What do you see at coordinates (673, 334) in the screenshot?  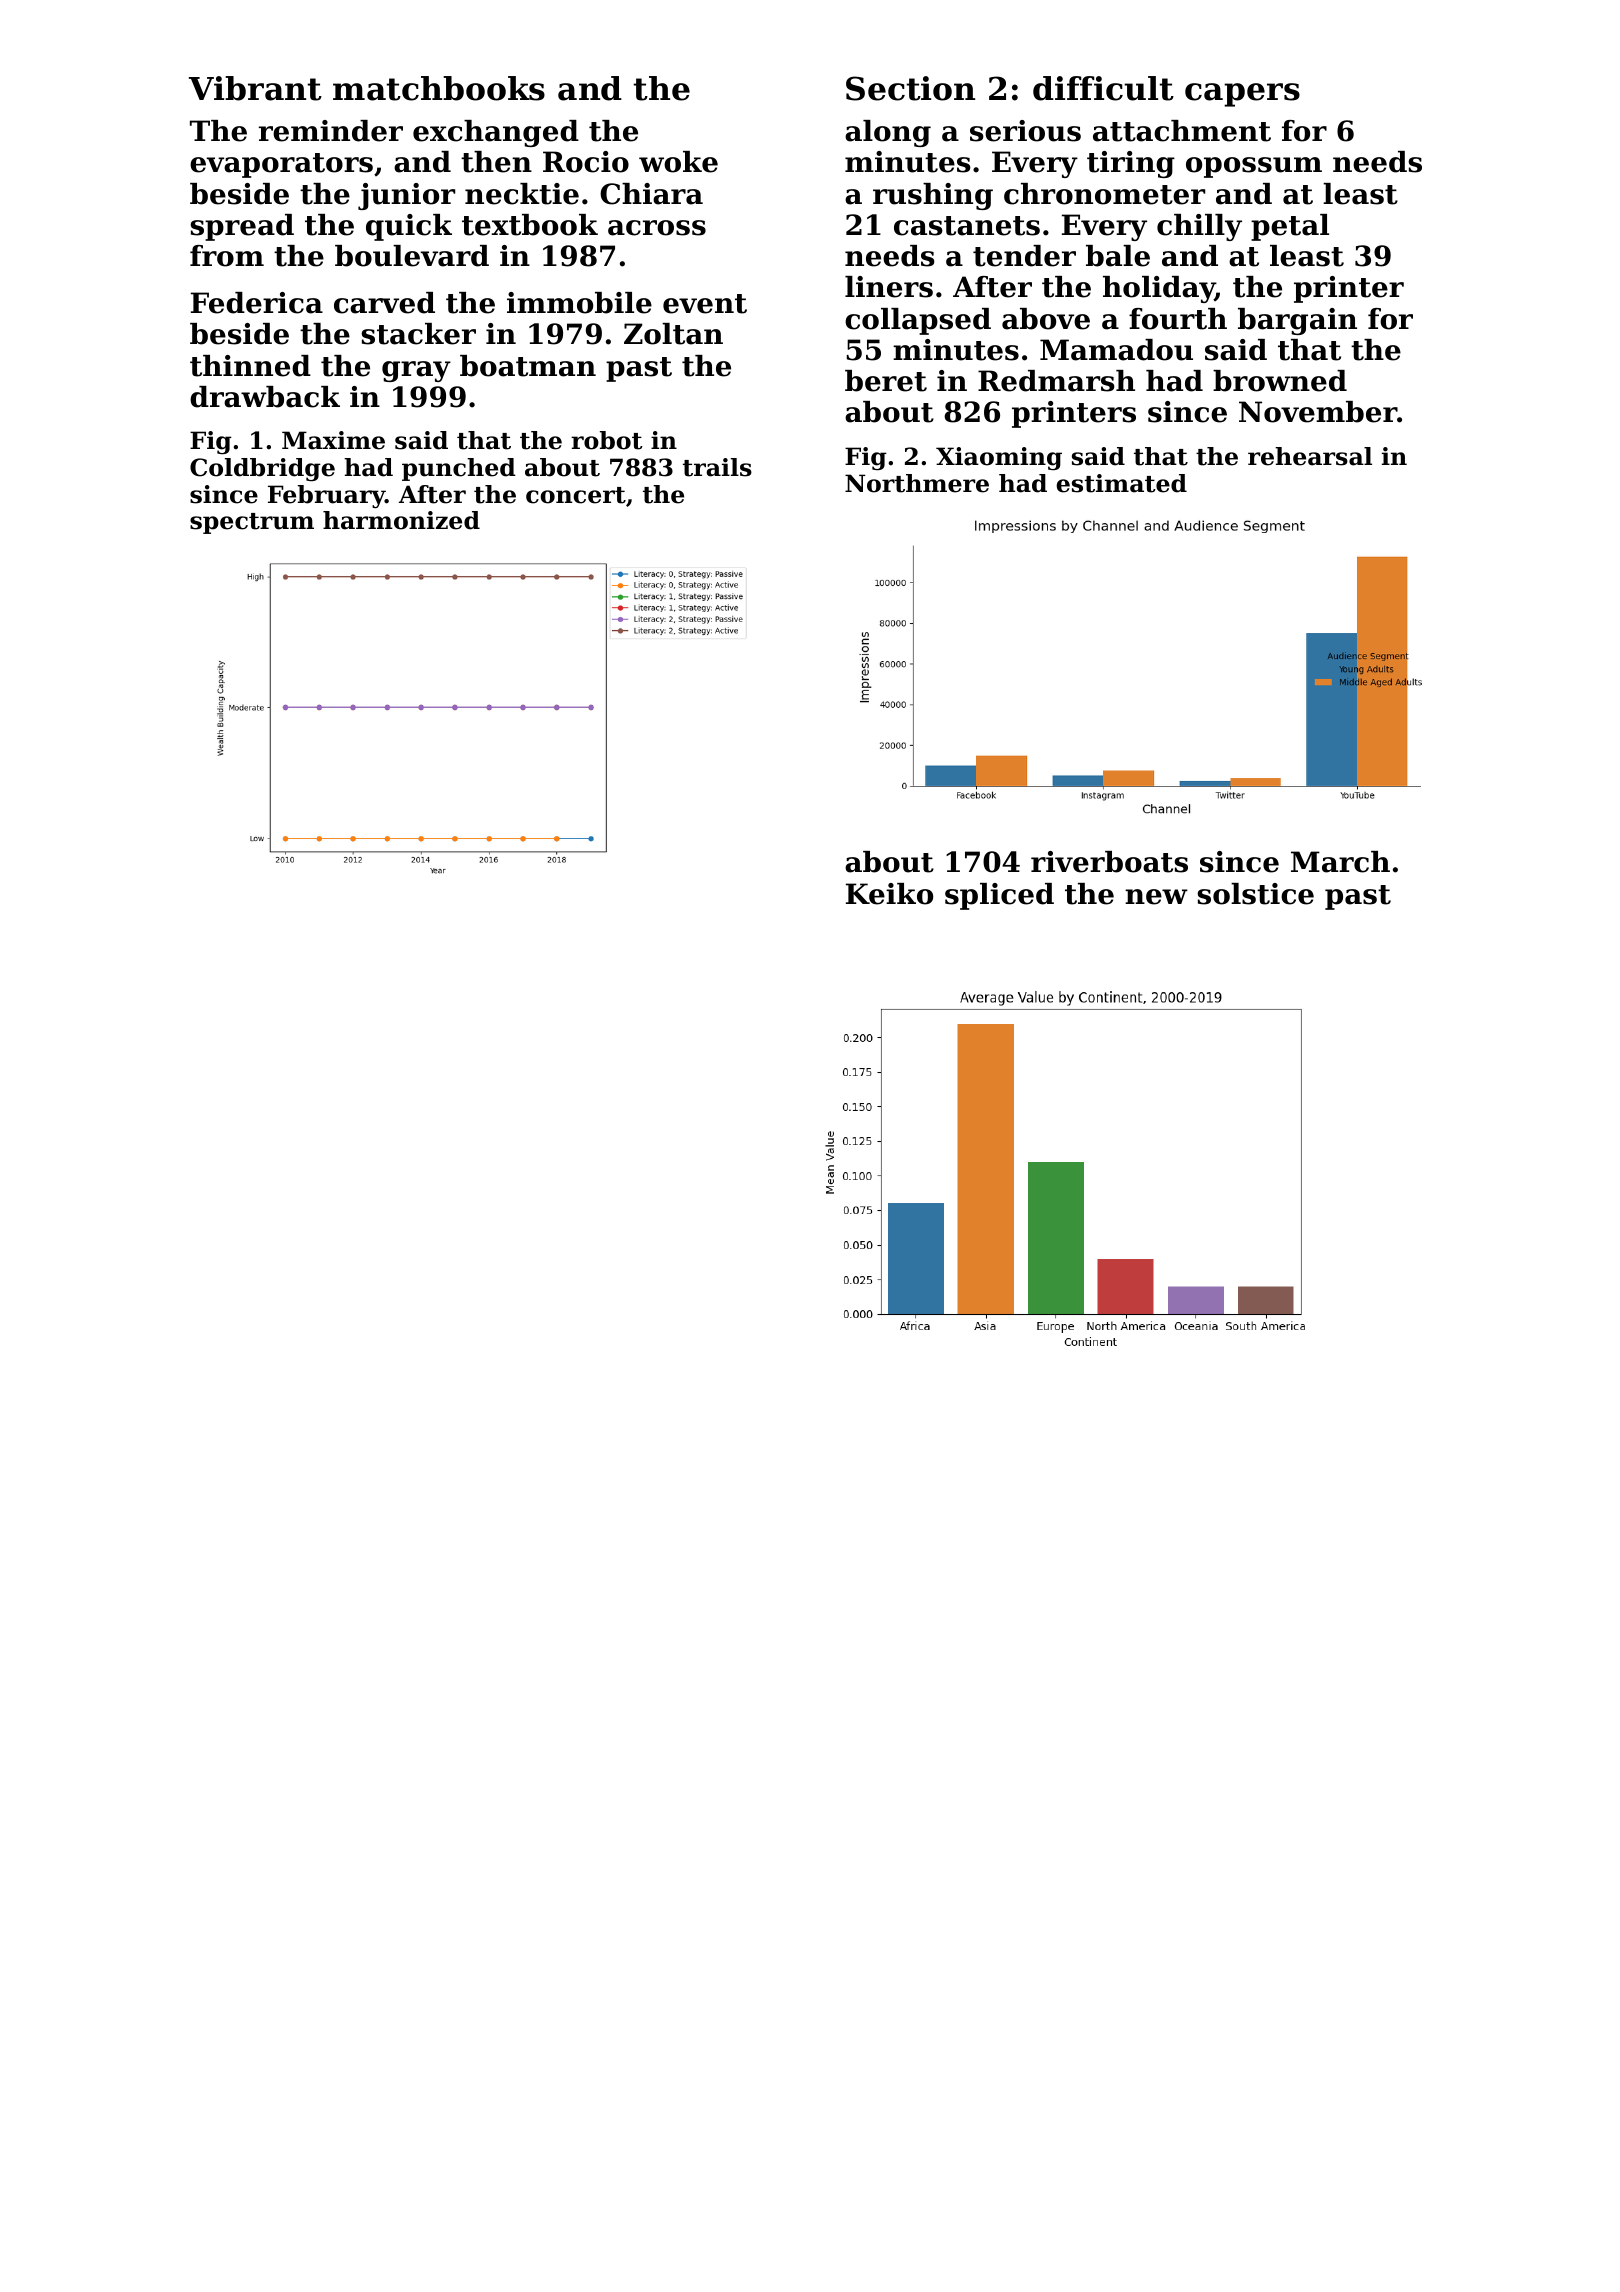 I see `Zoltan` at bounding box center [673, 334].
